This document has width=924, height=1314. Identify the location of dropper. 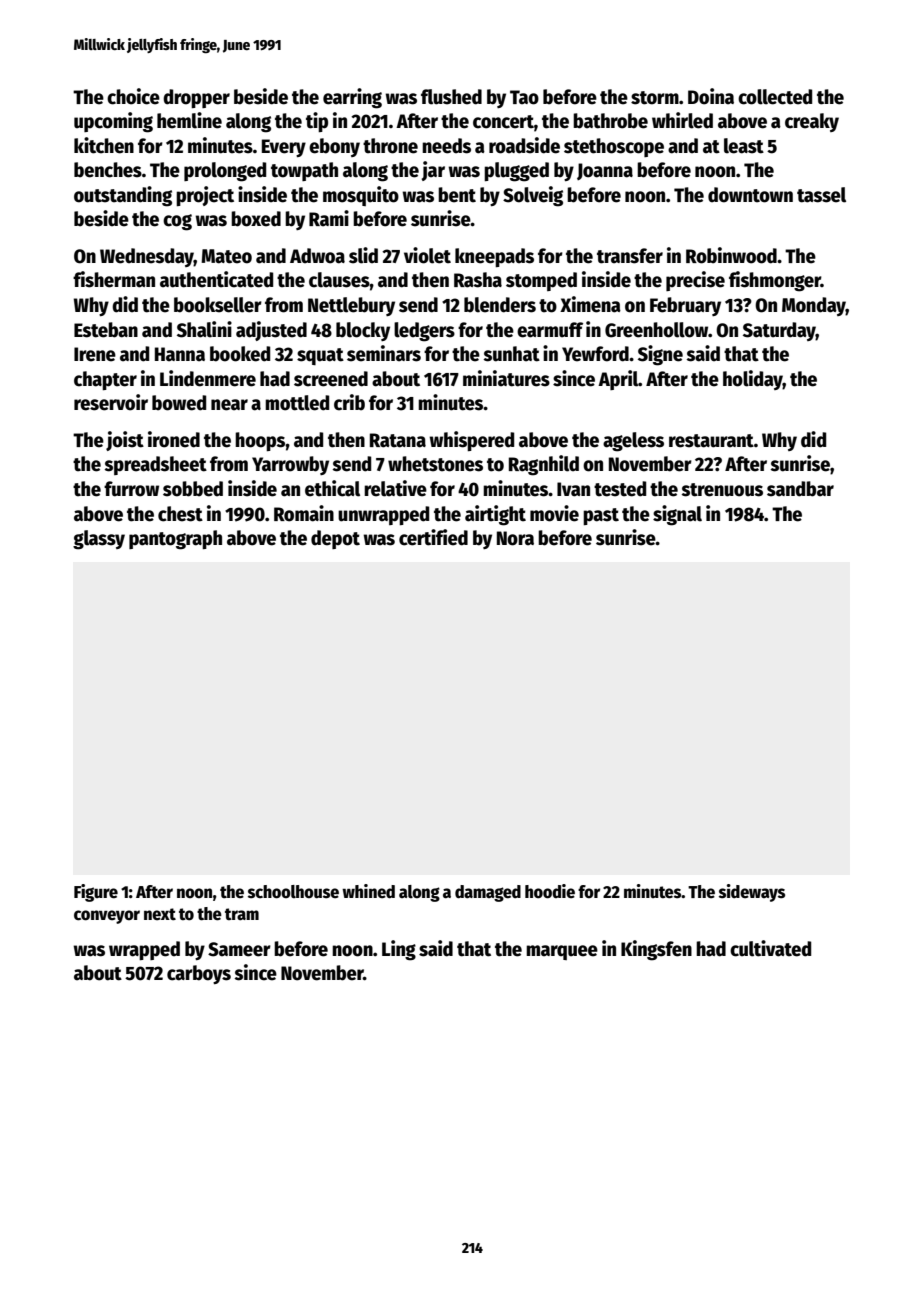
(196, 98).
